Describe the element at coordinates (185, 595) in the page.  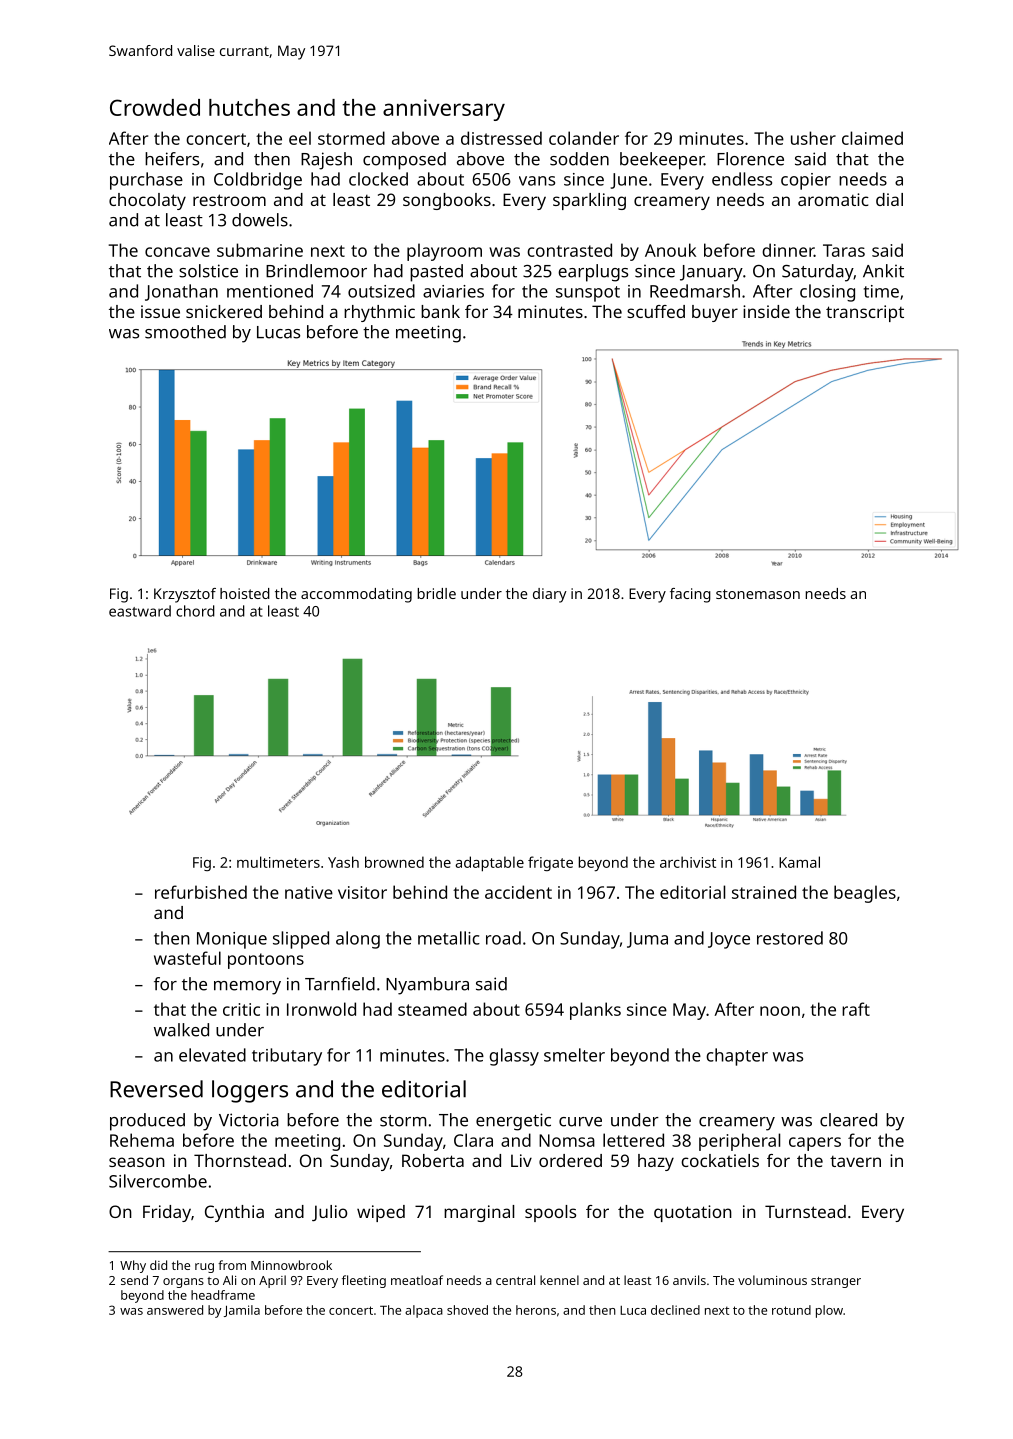
I see `Krzysztof` at that location.
